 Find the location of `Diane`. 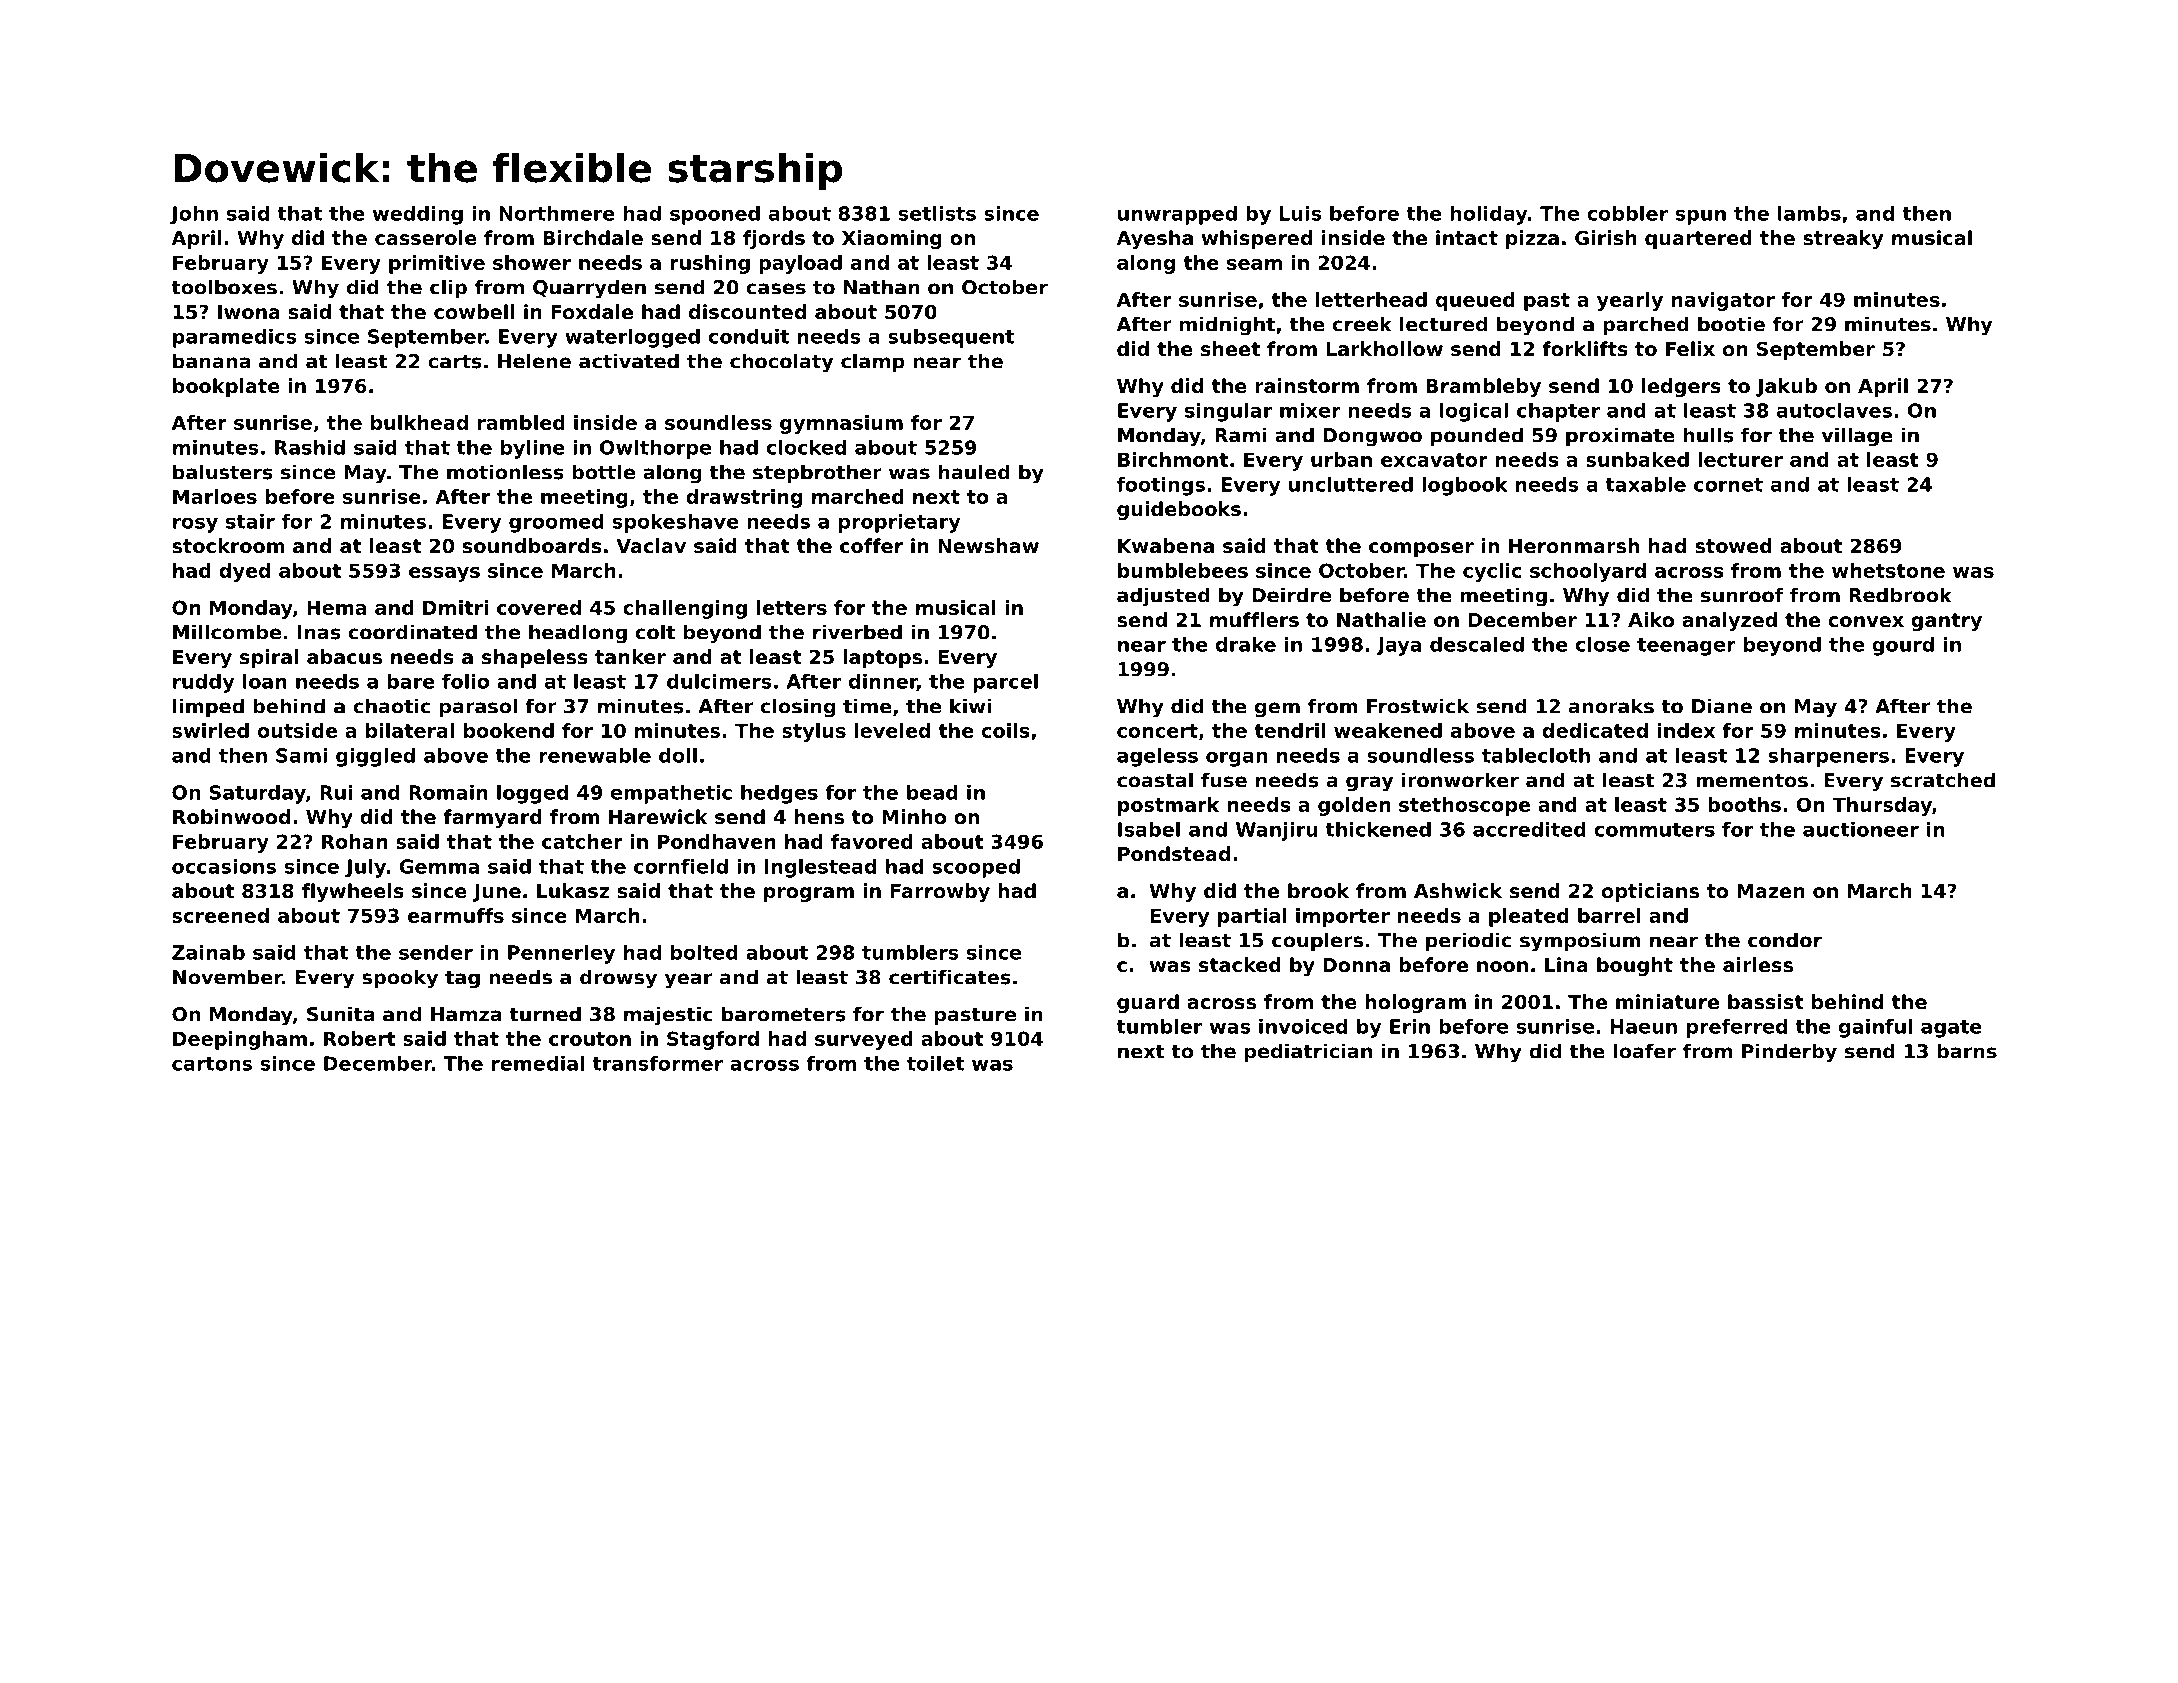

Diane is located at coordinates (1722, 706).
